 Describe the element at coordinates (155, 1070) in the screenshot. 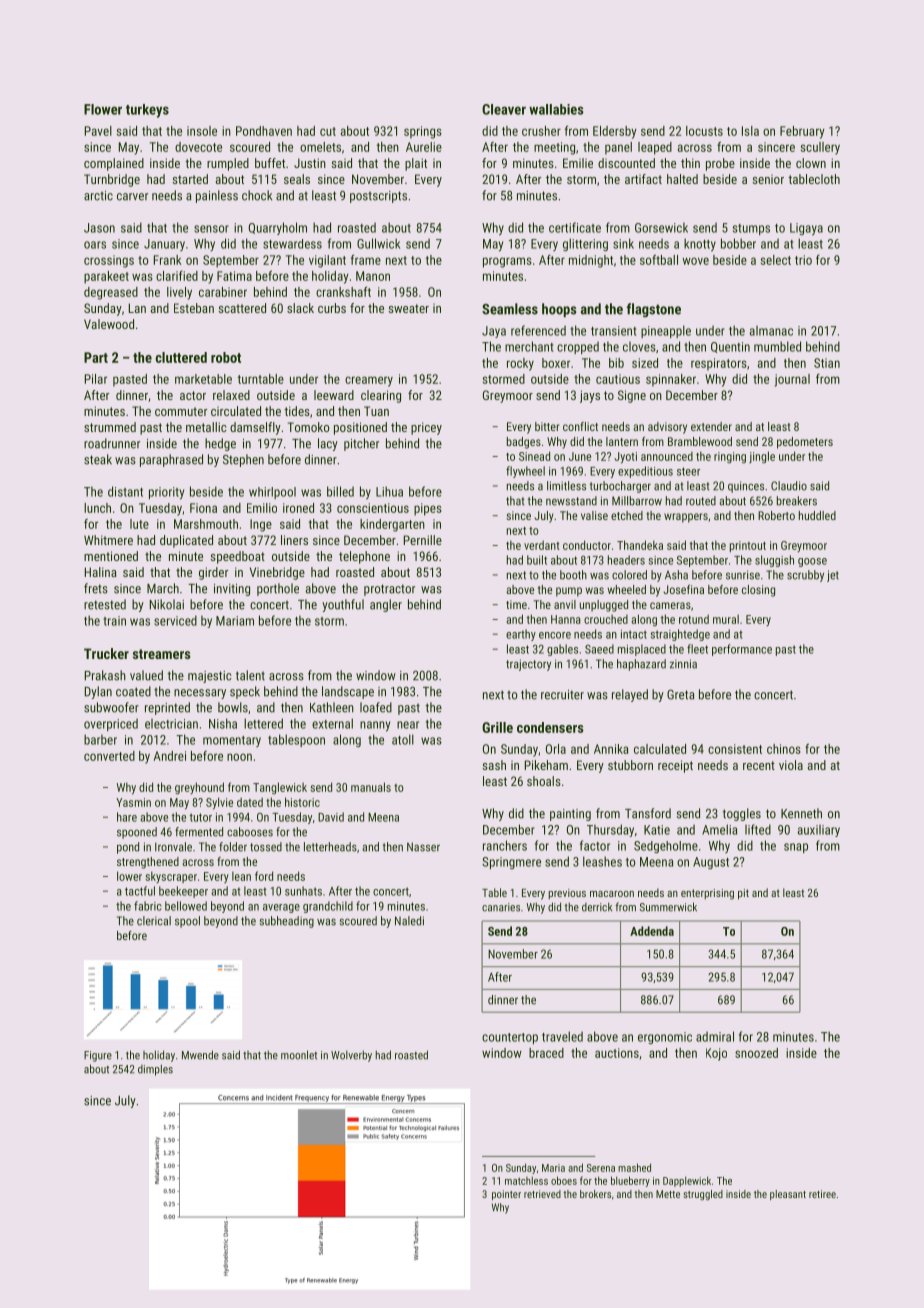

I see `dimples` at that location.
